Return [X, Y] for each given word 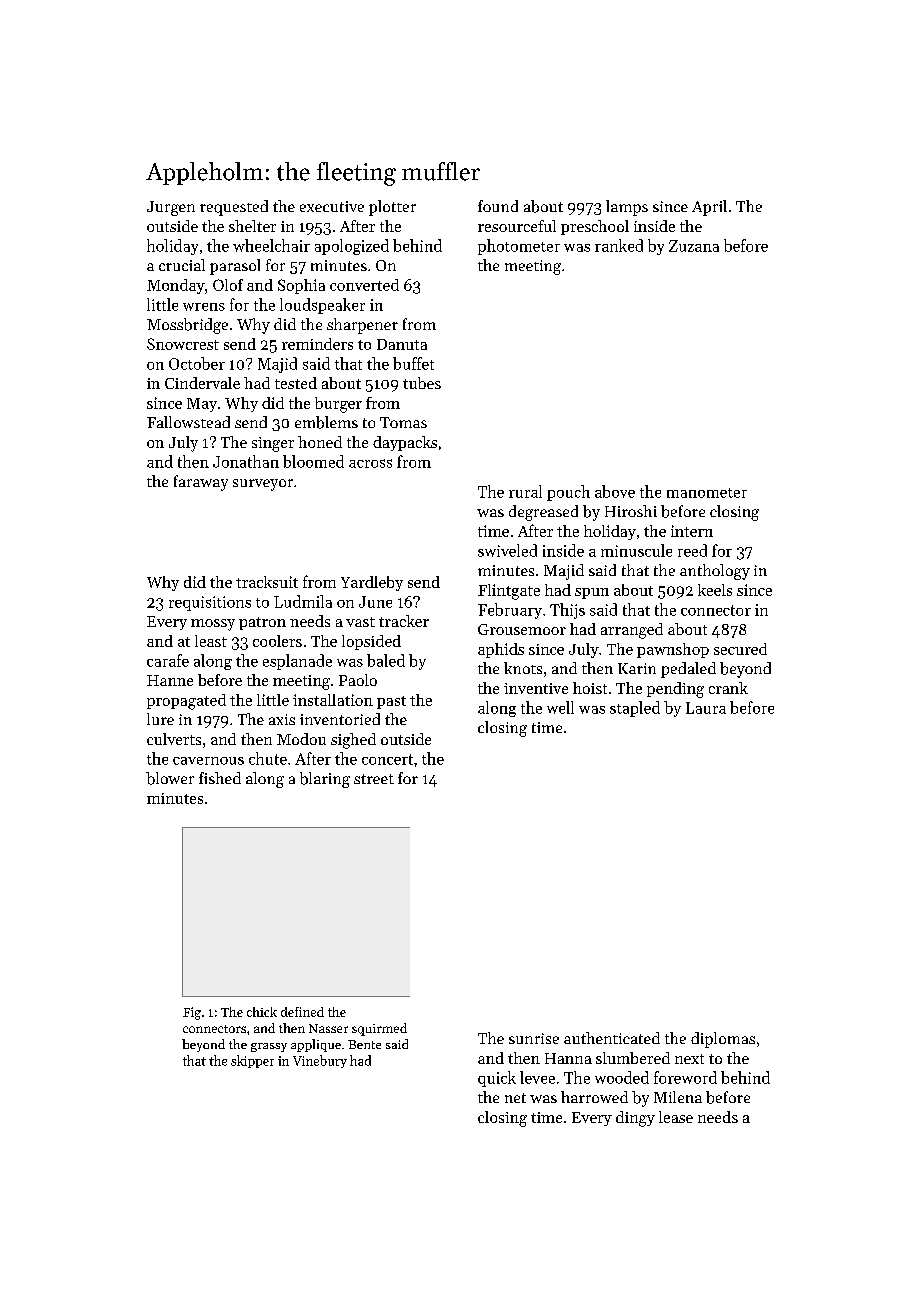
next [689, 1059]
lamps [627, 208]
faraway [201, 483]
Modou [301, 739]
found [498, 206]
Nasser [328, 1028]
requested [234, 208]
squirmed [379, 1029]
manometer [707, 493]
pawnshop [673, 650]
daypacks [405, 443]
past [391, 702]
